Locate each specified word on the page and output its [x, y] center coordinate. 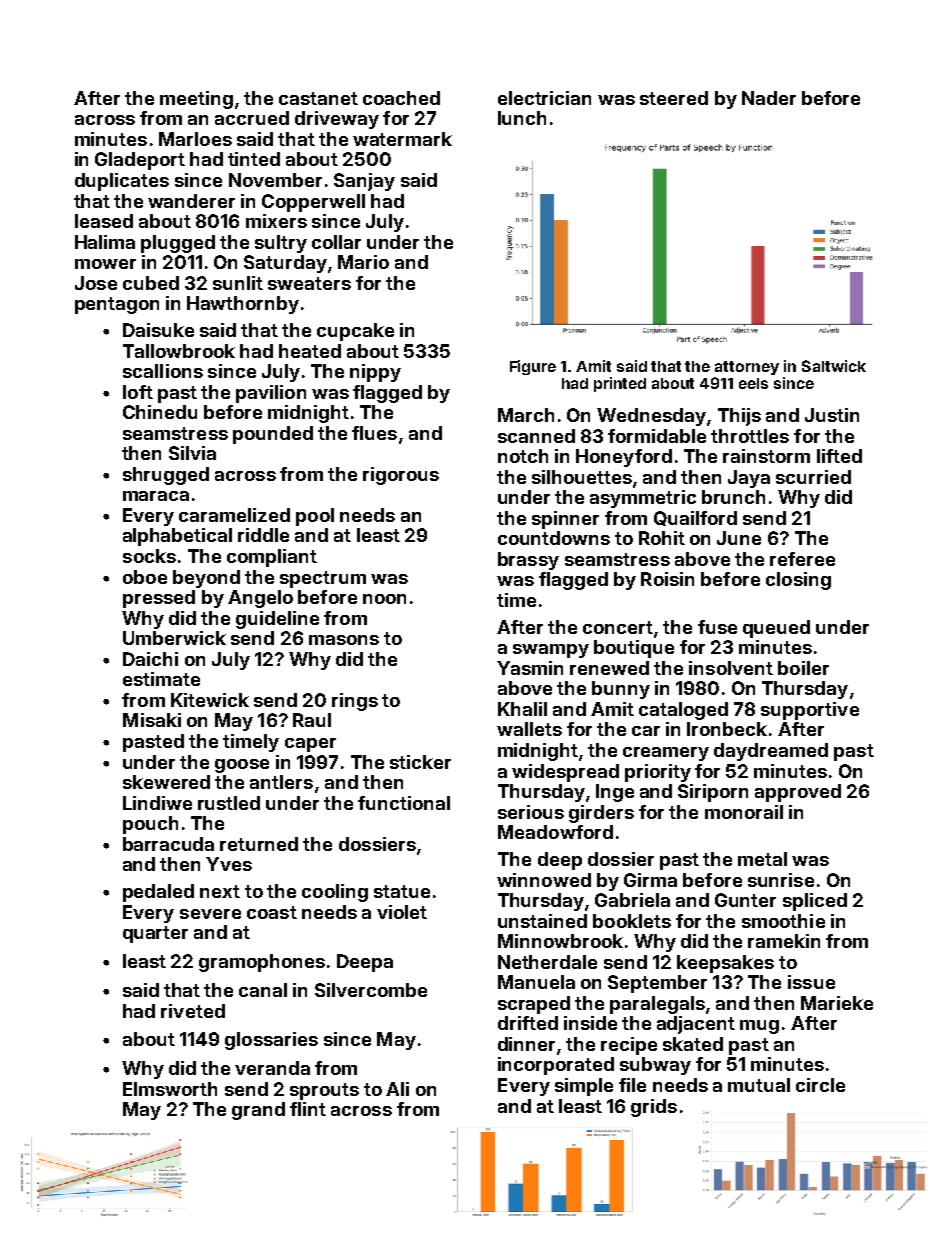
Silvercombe [371, 990]
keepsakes [725, 964]
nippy [375, 373]
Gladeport [140, 161]
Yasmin [530, 668]
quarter [155, 934]
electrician [544, 98]
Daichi [150, 659]
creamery [666, 754]
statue [402, 891]
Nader [769, 98]
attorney [747, 368]
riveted [193, 1011]
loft [138, 392]
